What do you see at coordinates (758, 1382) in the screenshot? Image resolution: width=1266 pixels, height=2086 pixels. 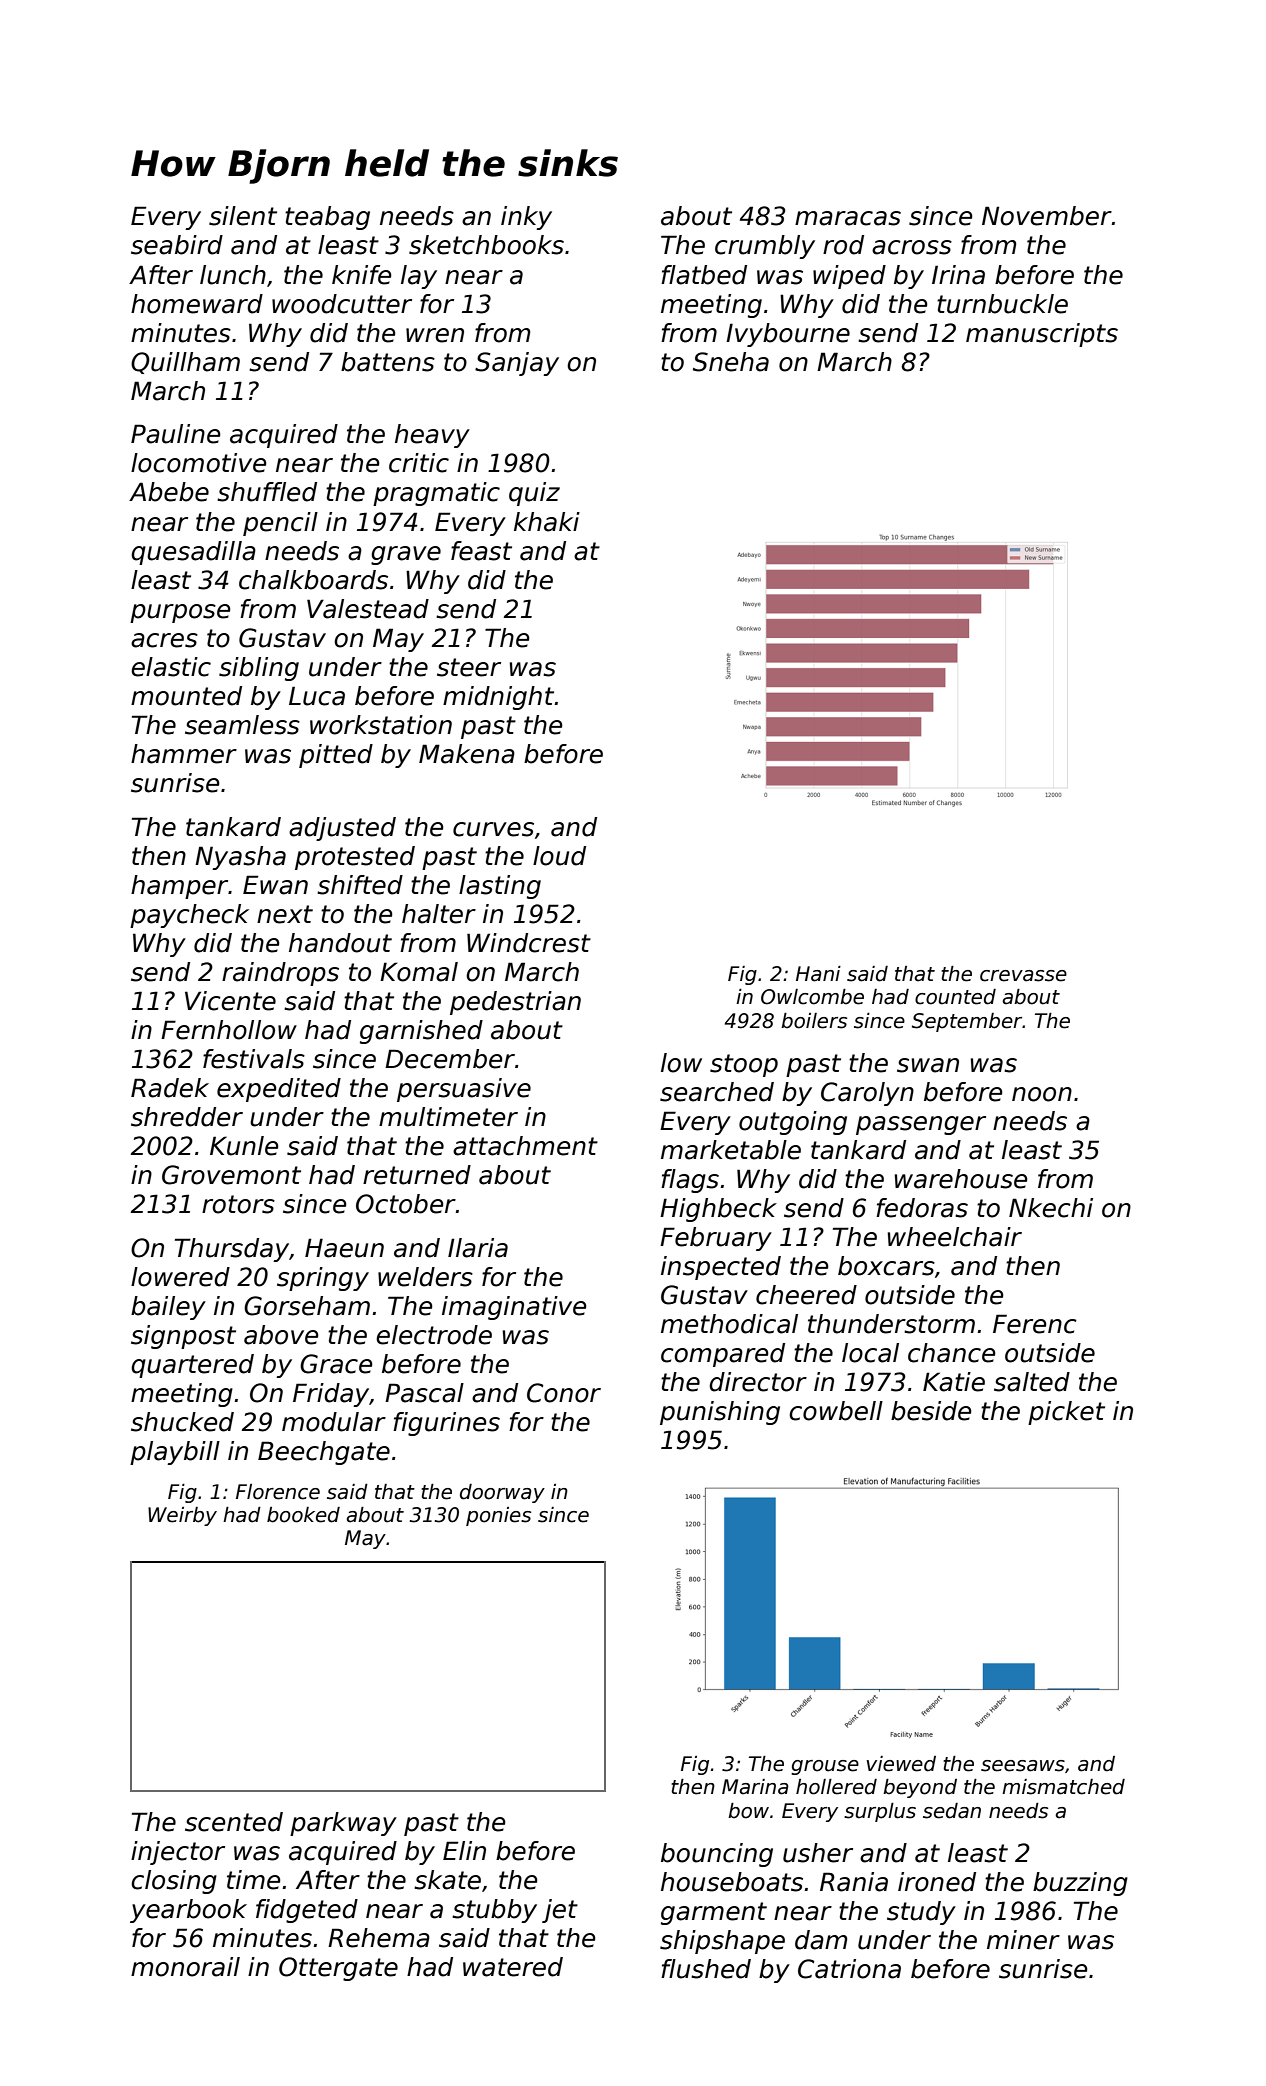 I see `director` at bounding box center [758, 1382].
